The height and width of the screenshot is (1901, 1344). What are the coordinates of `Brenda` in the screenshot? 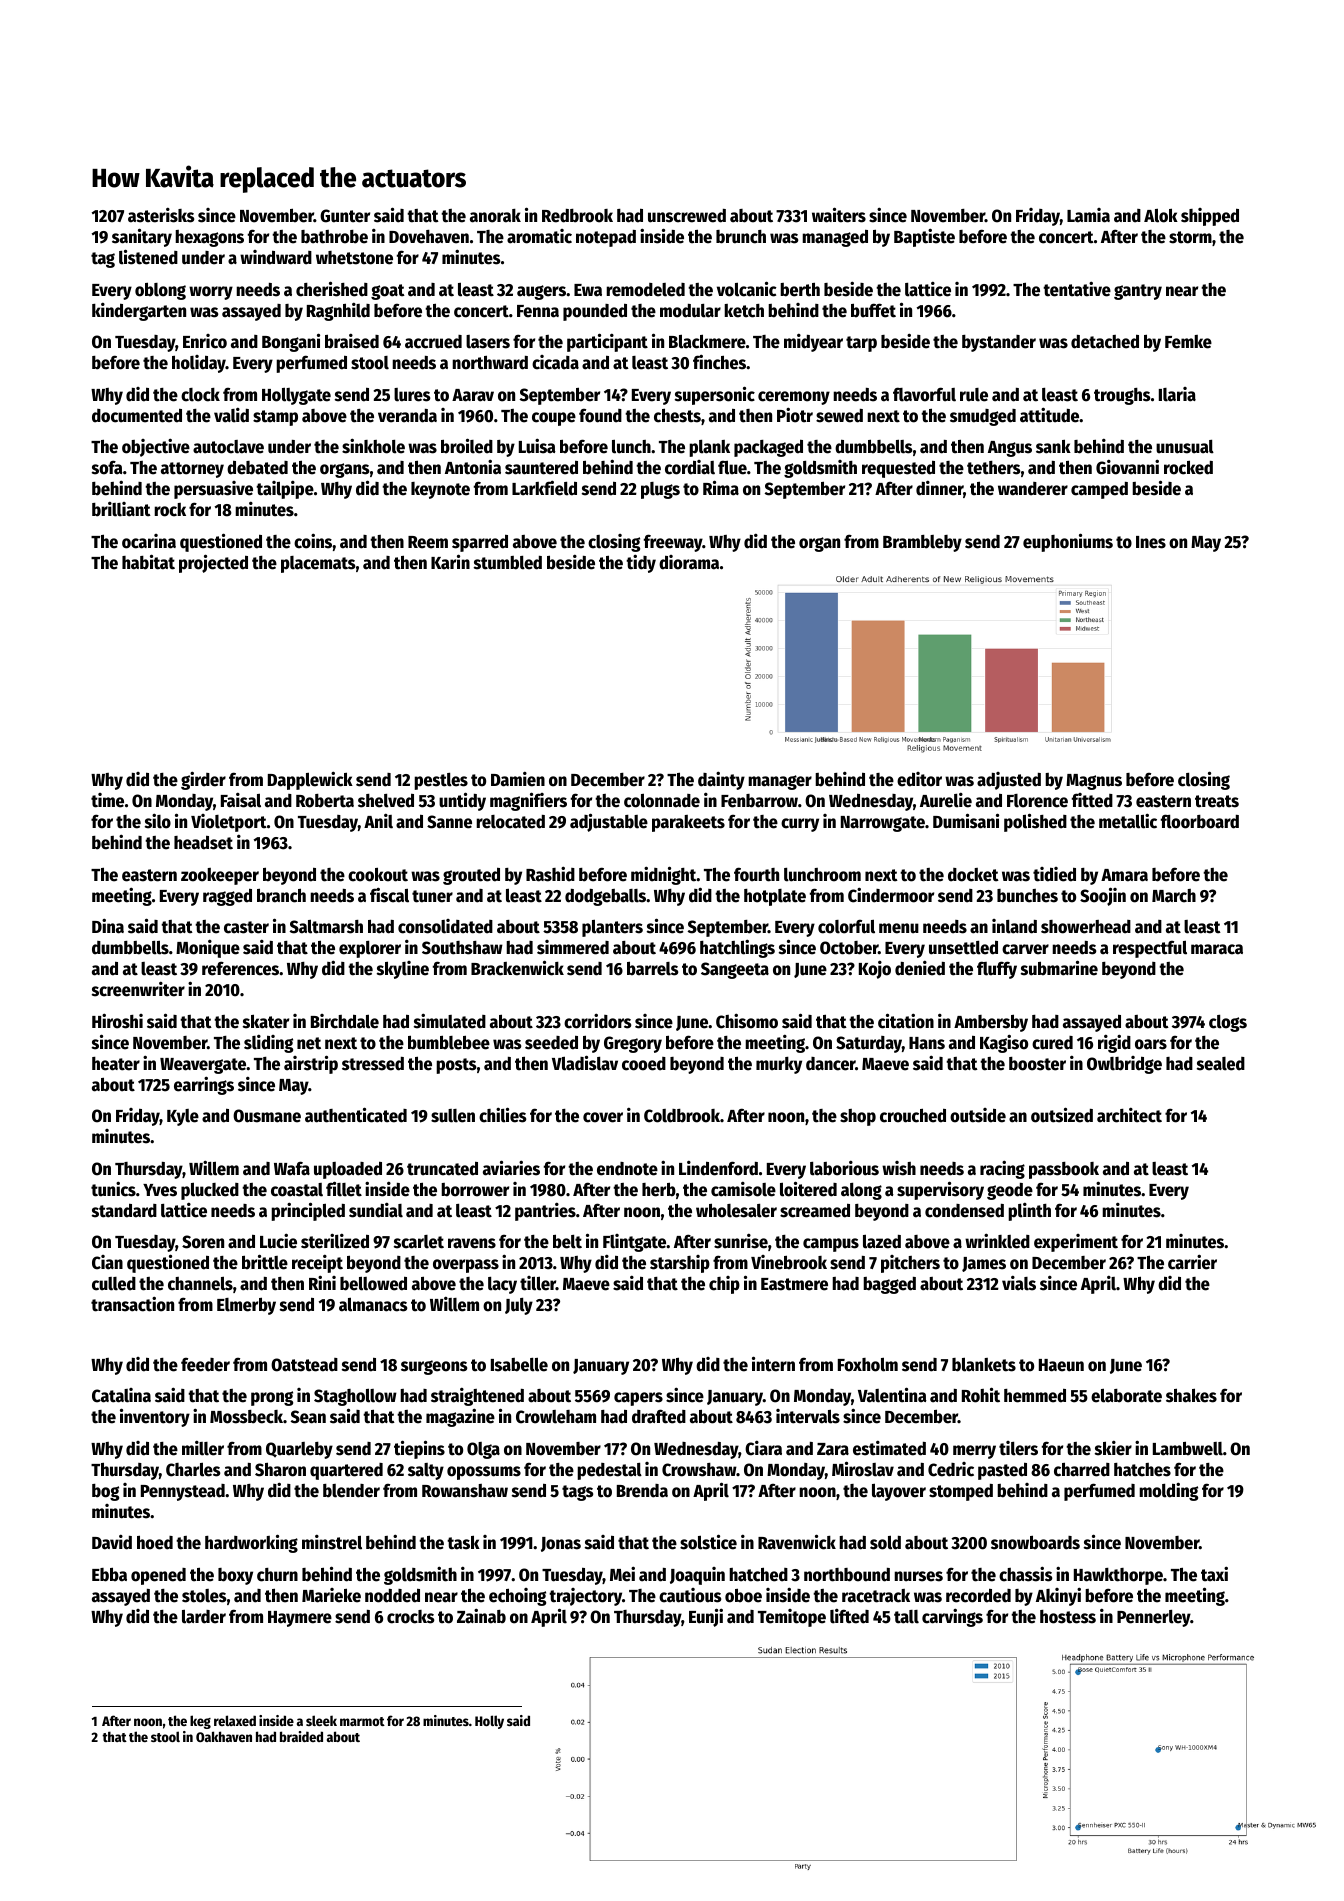 It's located at (642, 1491).
